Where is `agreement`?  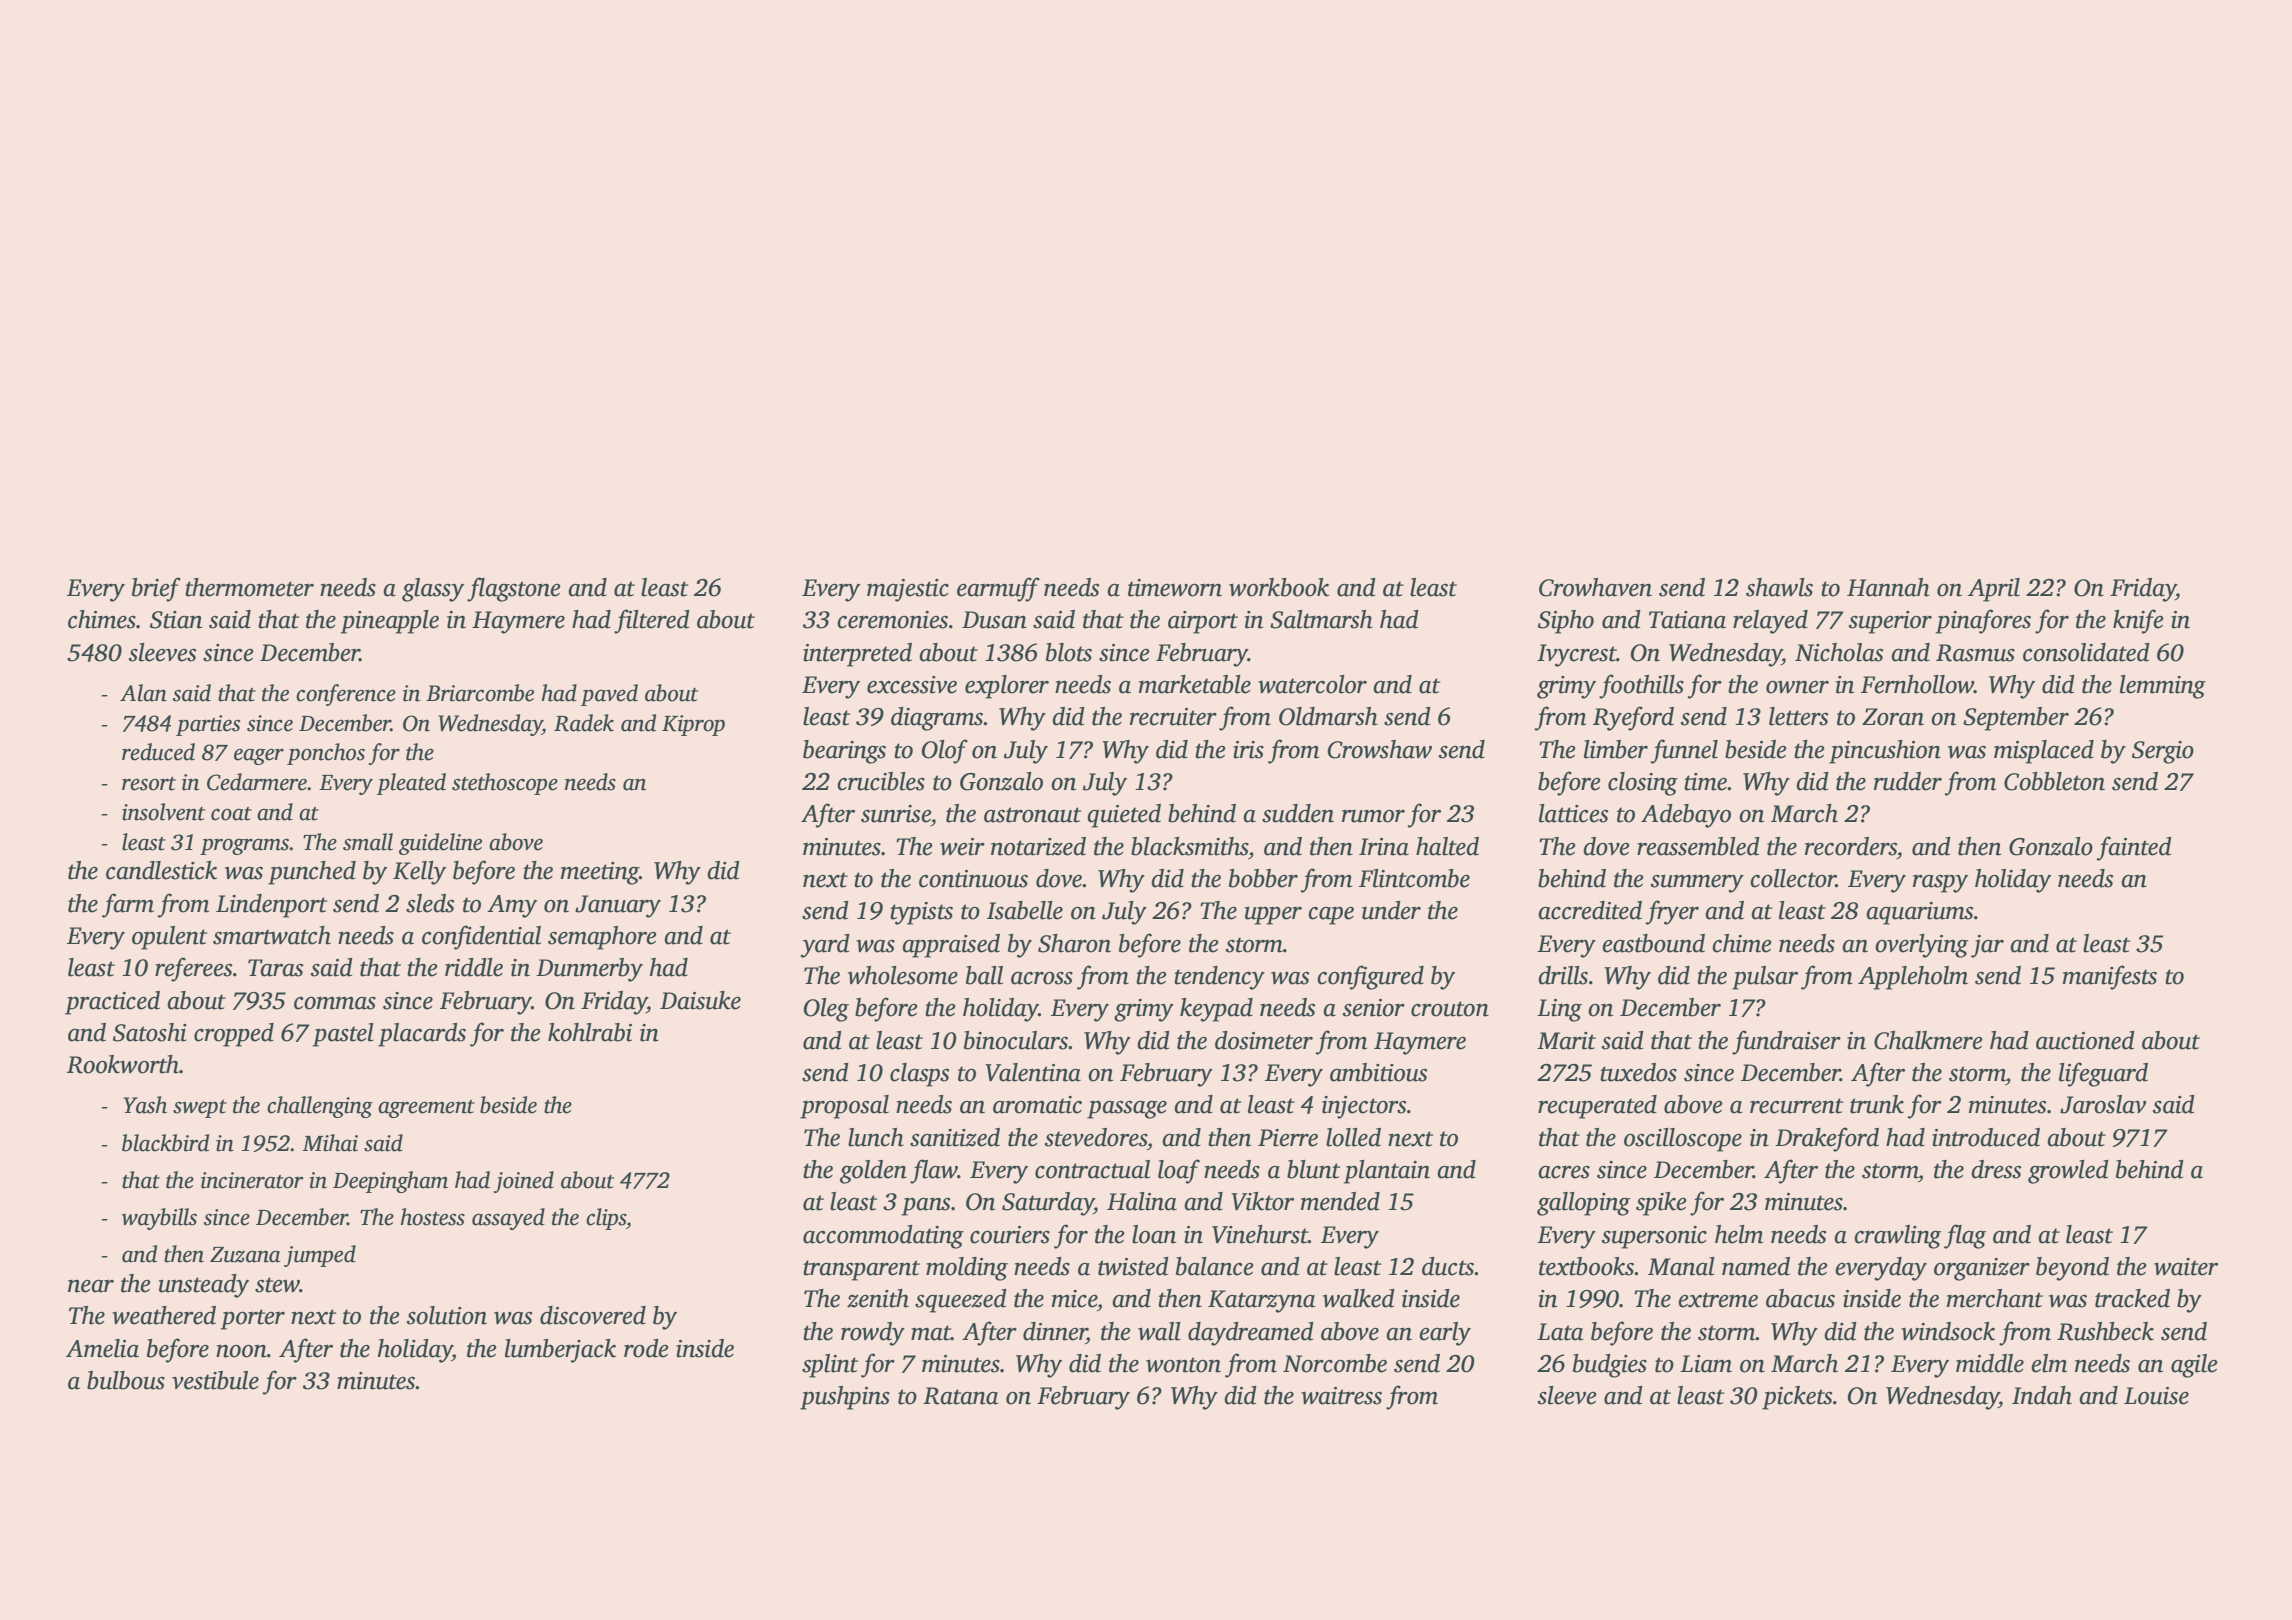 agreement is located at coordinates (426, 1109).
